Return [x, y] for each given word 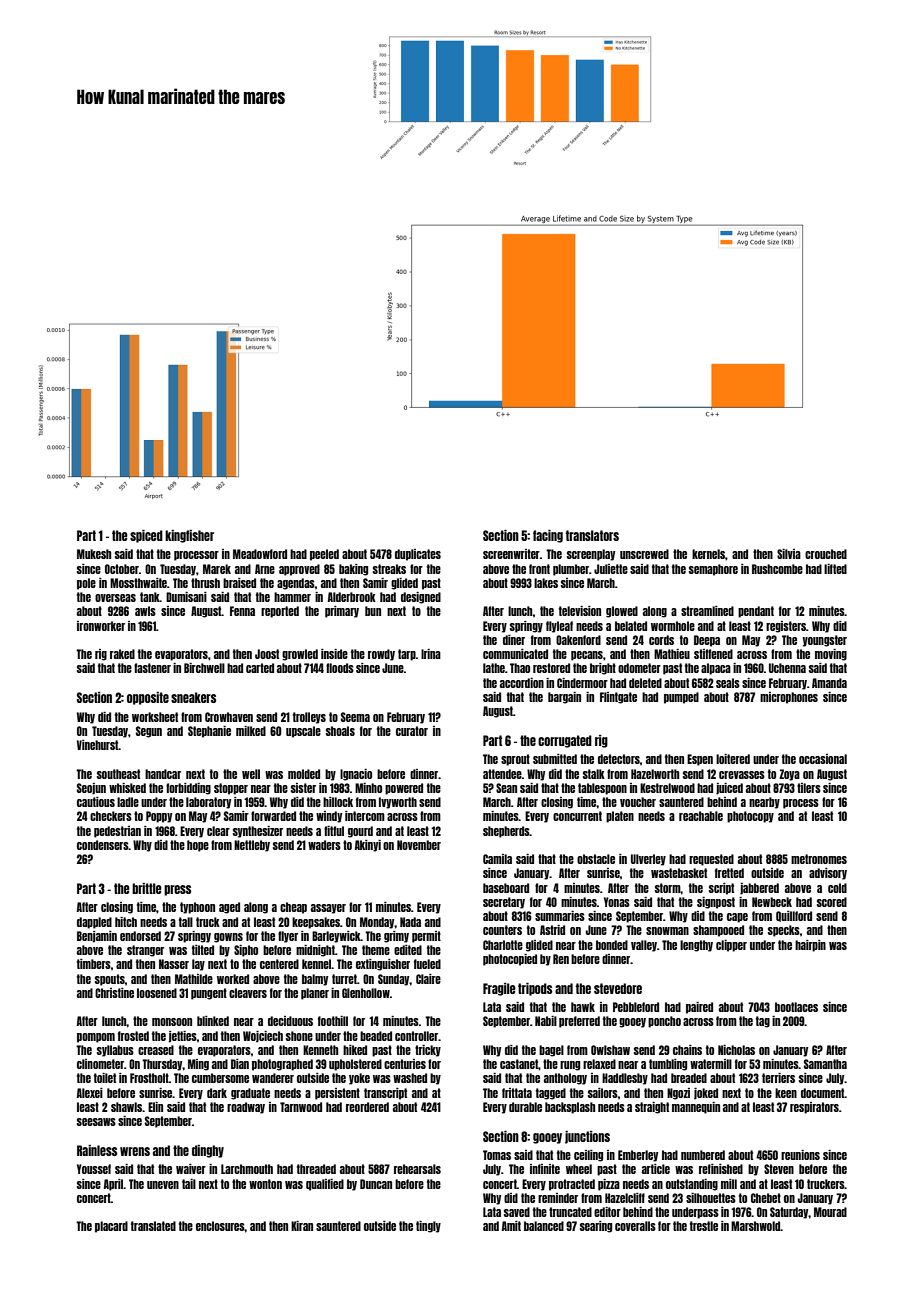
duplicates [418, 555]
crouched [826, 554]
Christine [114, 993]
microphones [789, 698]
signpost [716, 903]
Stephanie [209, 732]
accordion [522, 683]
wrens [135, 1151]
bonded [612, 945]
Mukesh [94, 554]
